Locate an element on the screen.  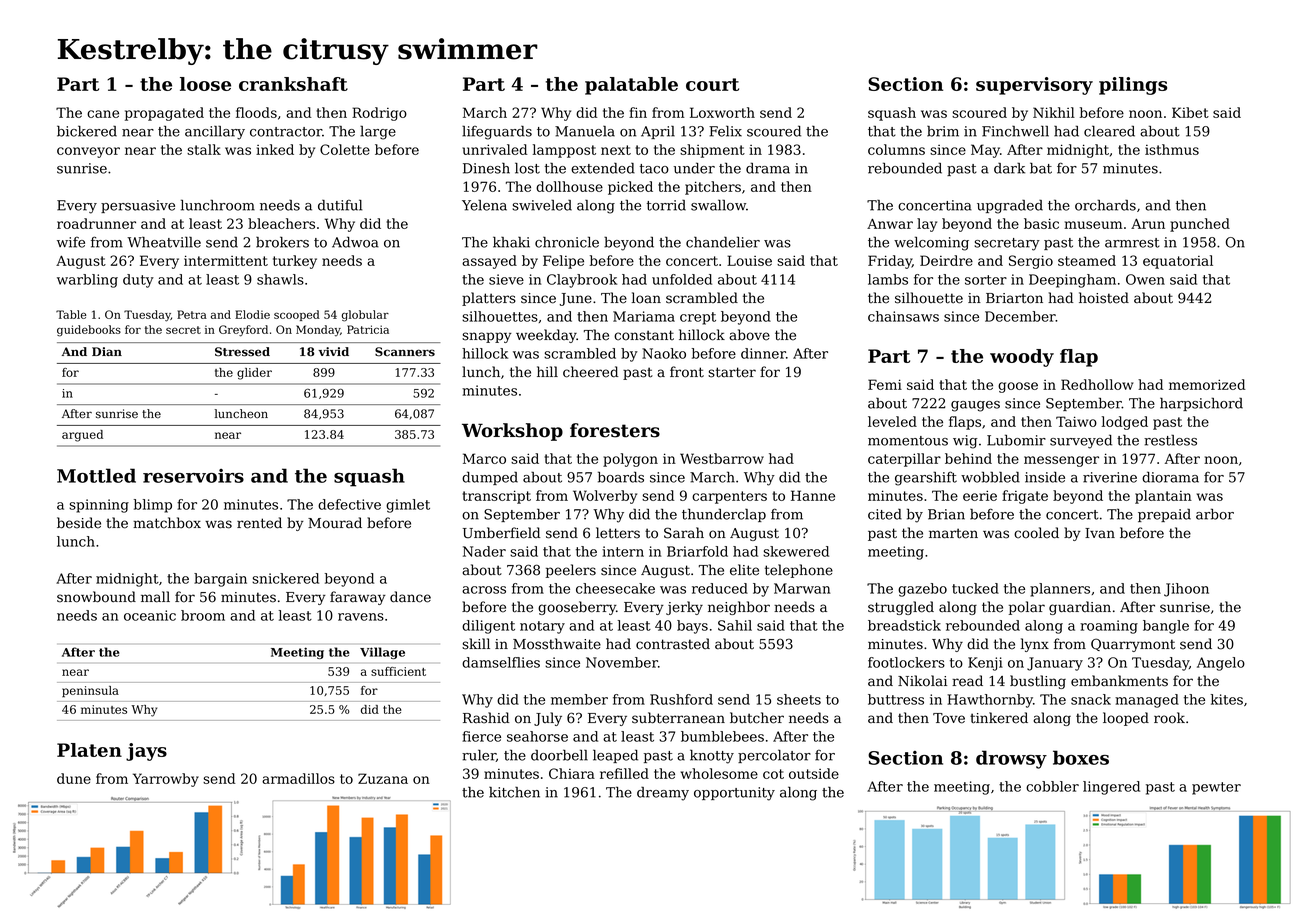
kitchen is located at coordinates (514, 792).
